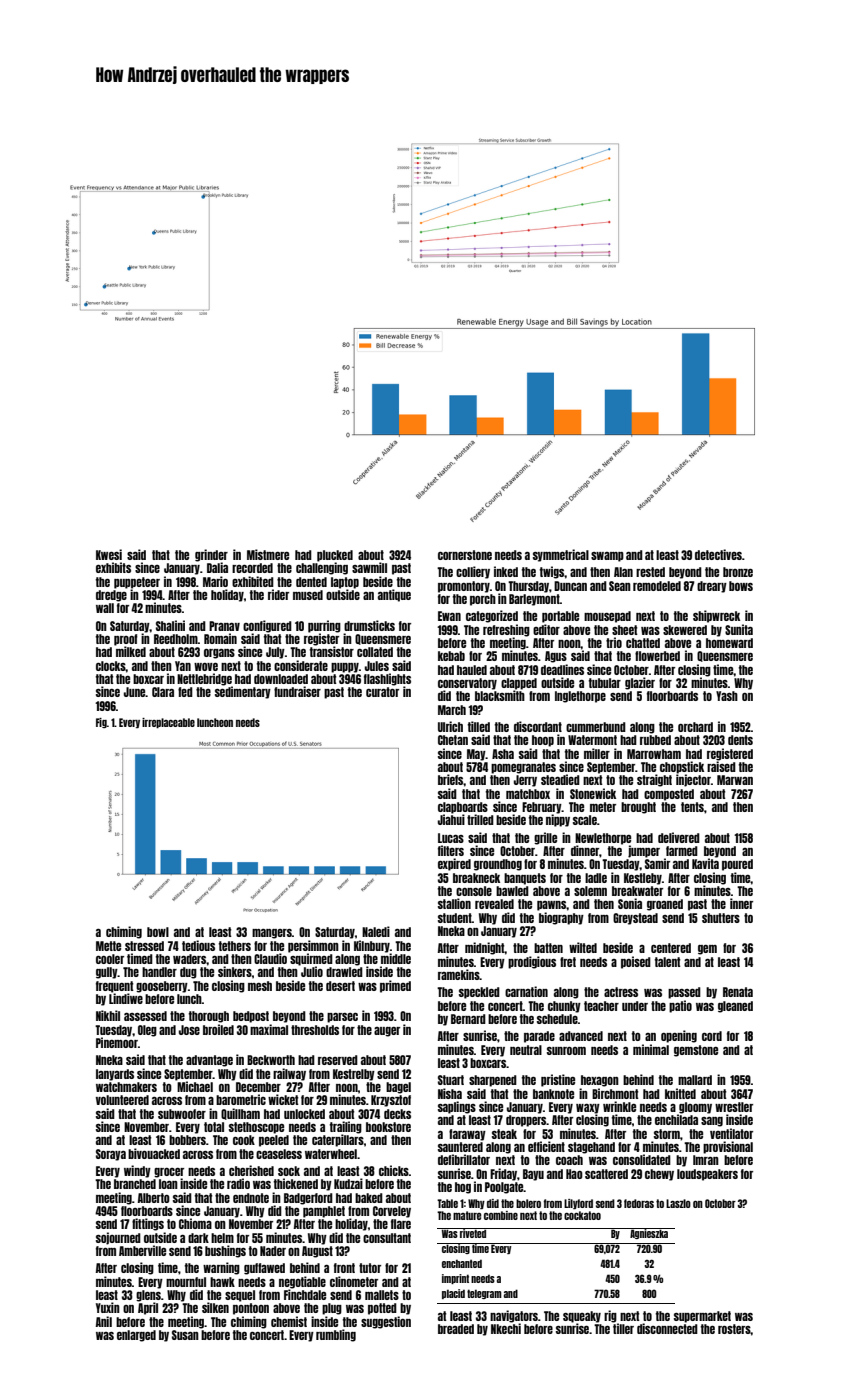 This screenshot has height=1400, width=849. Describe the element at coordinates (204, 679) in the screenshot. I see `Nettlebridge` at that location.
